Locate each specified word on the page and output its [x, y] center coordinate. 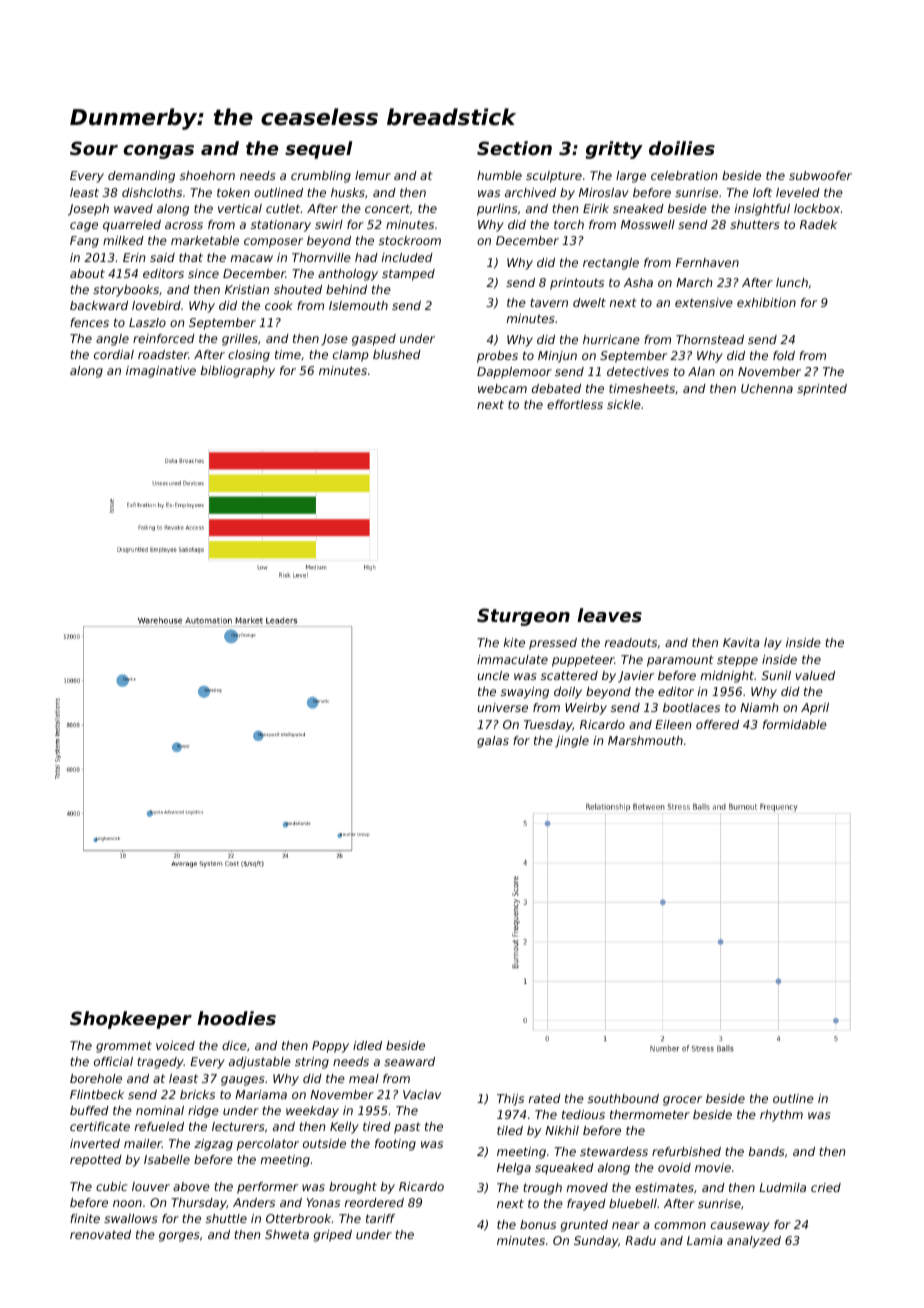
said [162, 257]
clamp [351, 356]
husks [348, 192]
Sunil [776, 675]
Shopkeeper [131, 1020]
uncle [493, 675]
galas [493, 742]
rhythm [781, 1116]
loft [762, 192]
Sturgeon [523, 617]
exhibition [766, 302]
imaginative [161, 372]
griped [333, 1236]
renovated [100, 1234]
